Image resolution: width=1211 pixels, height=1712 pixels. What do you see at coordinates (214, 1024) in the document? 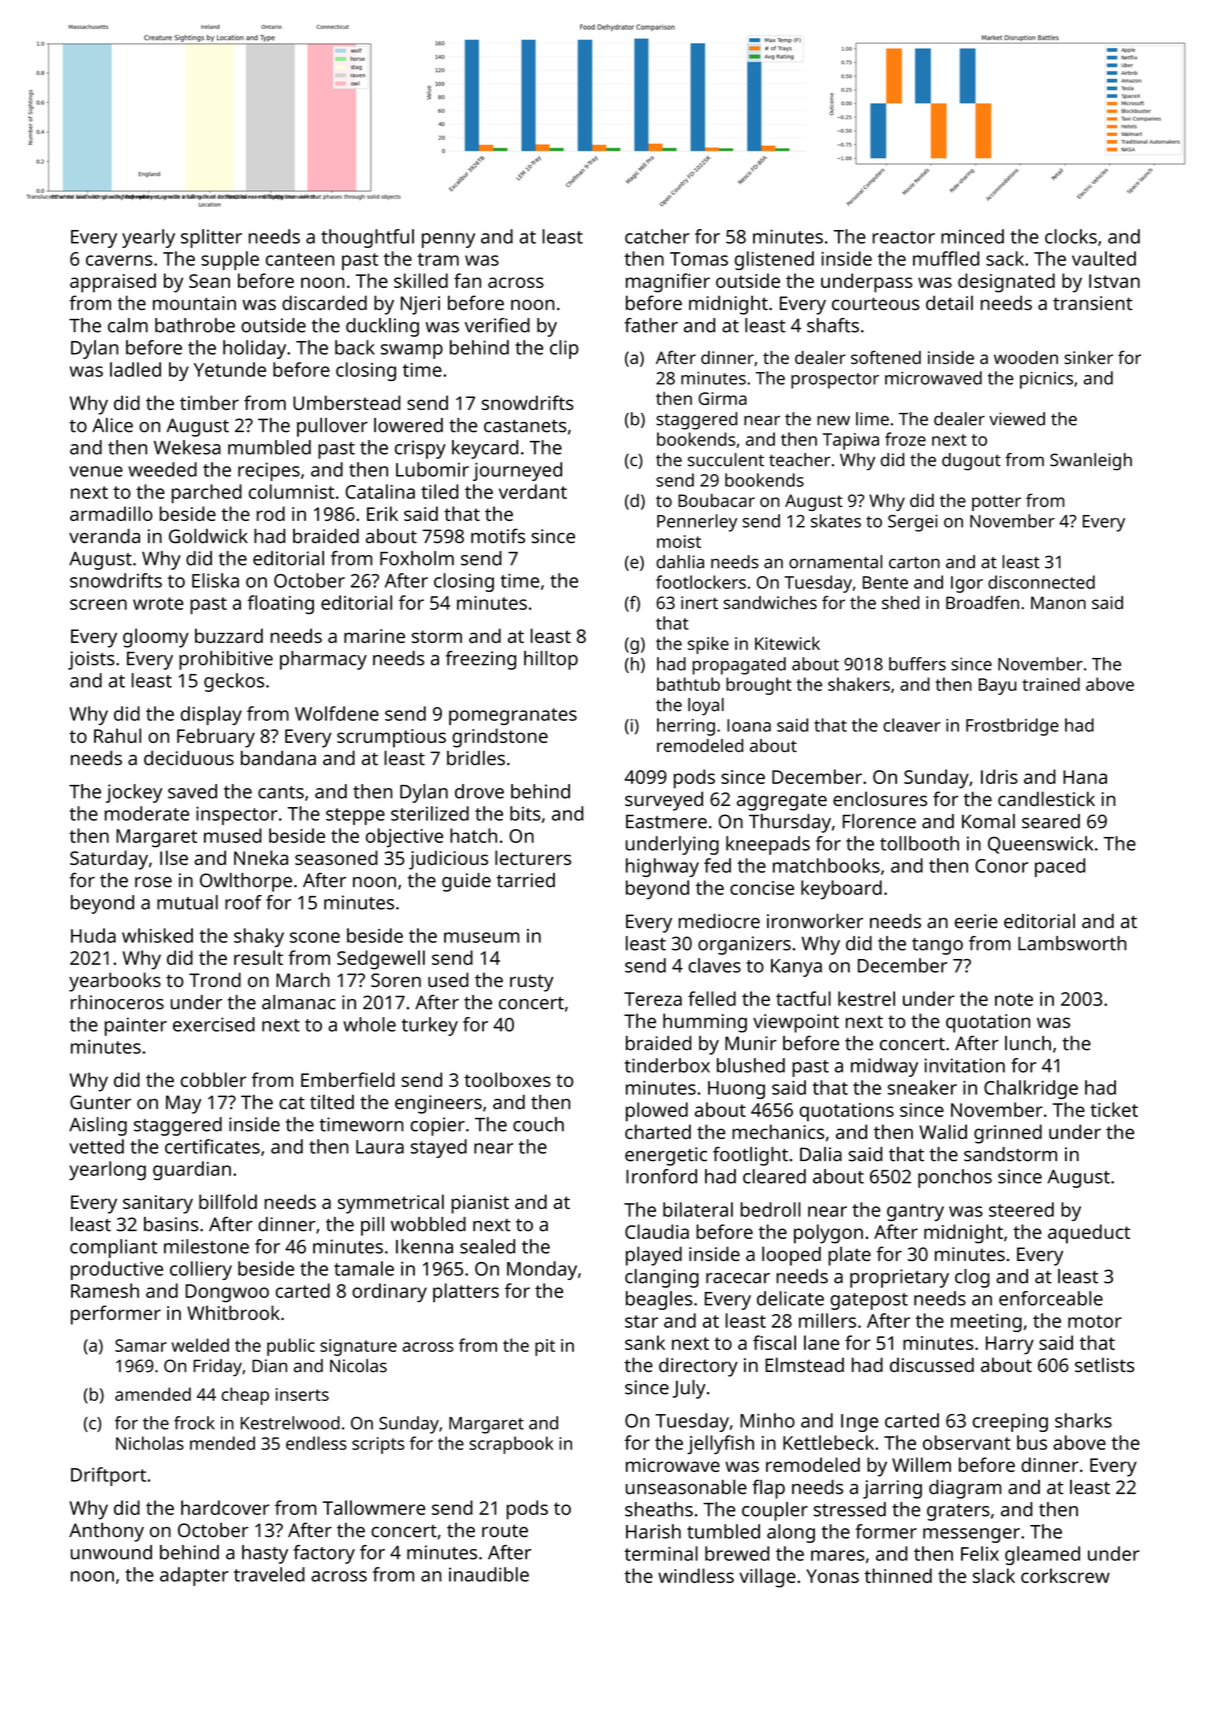
I see `exercised` at bounding box center [214, 1024].
